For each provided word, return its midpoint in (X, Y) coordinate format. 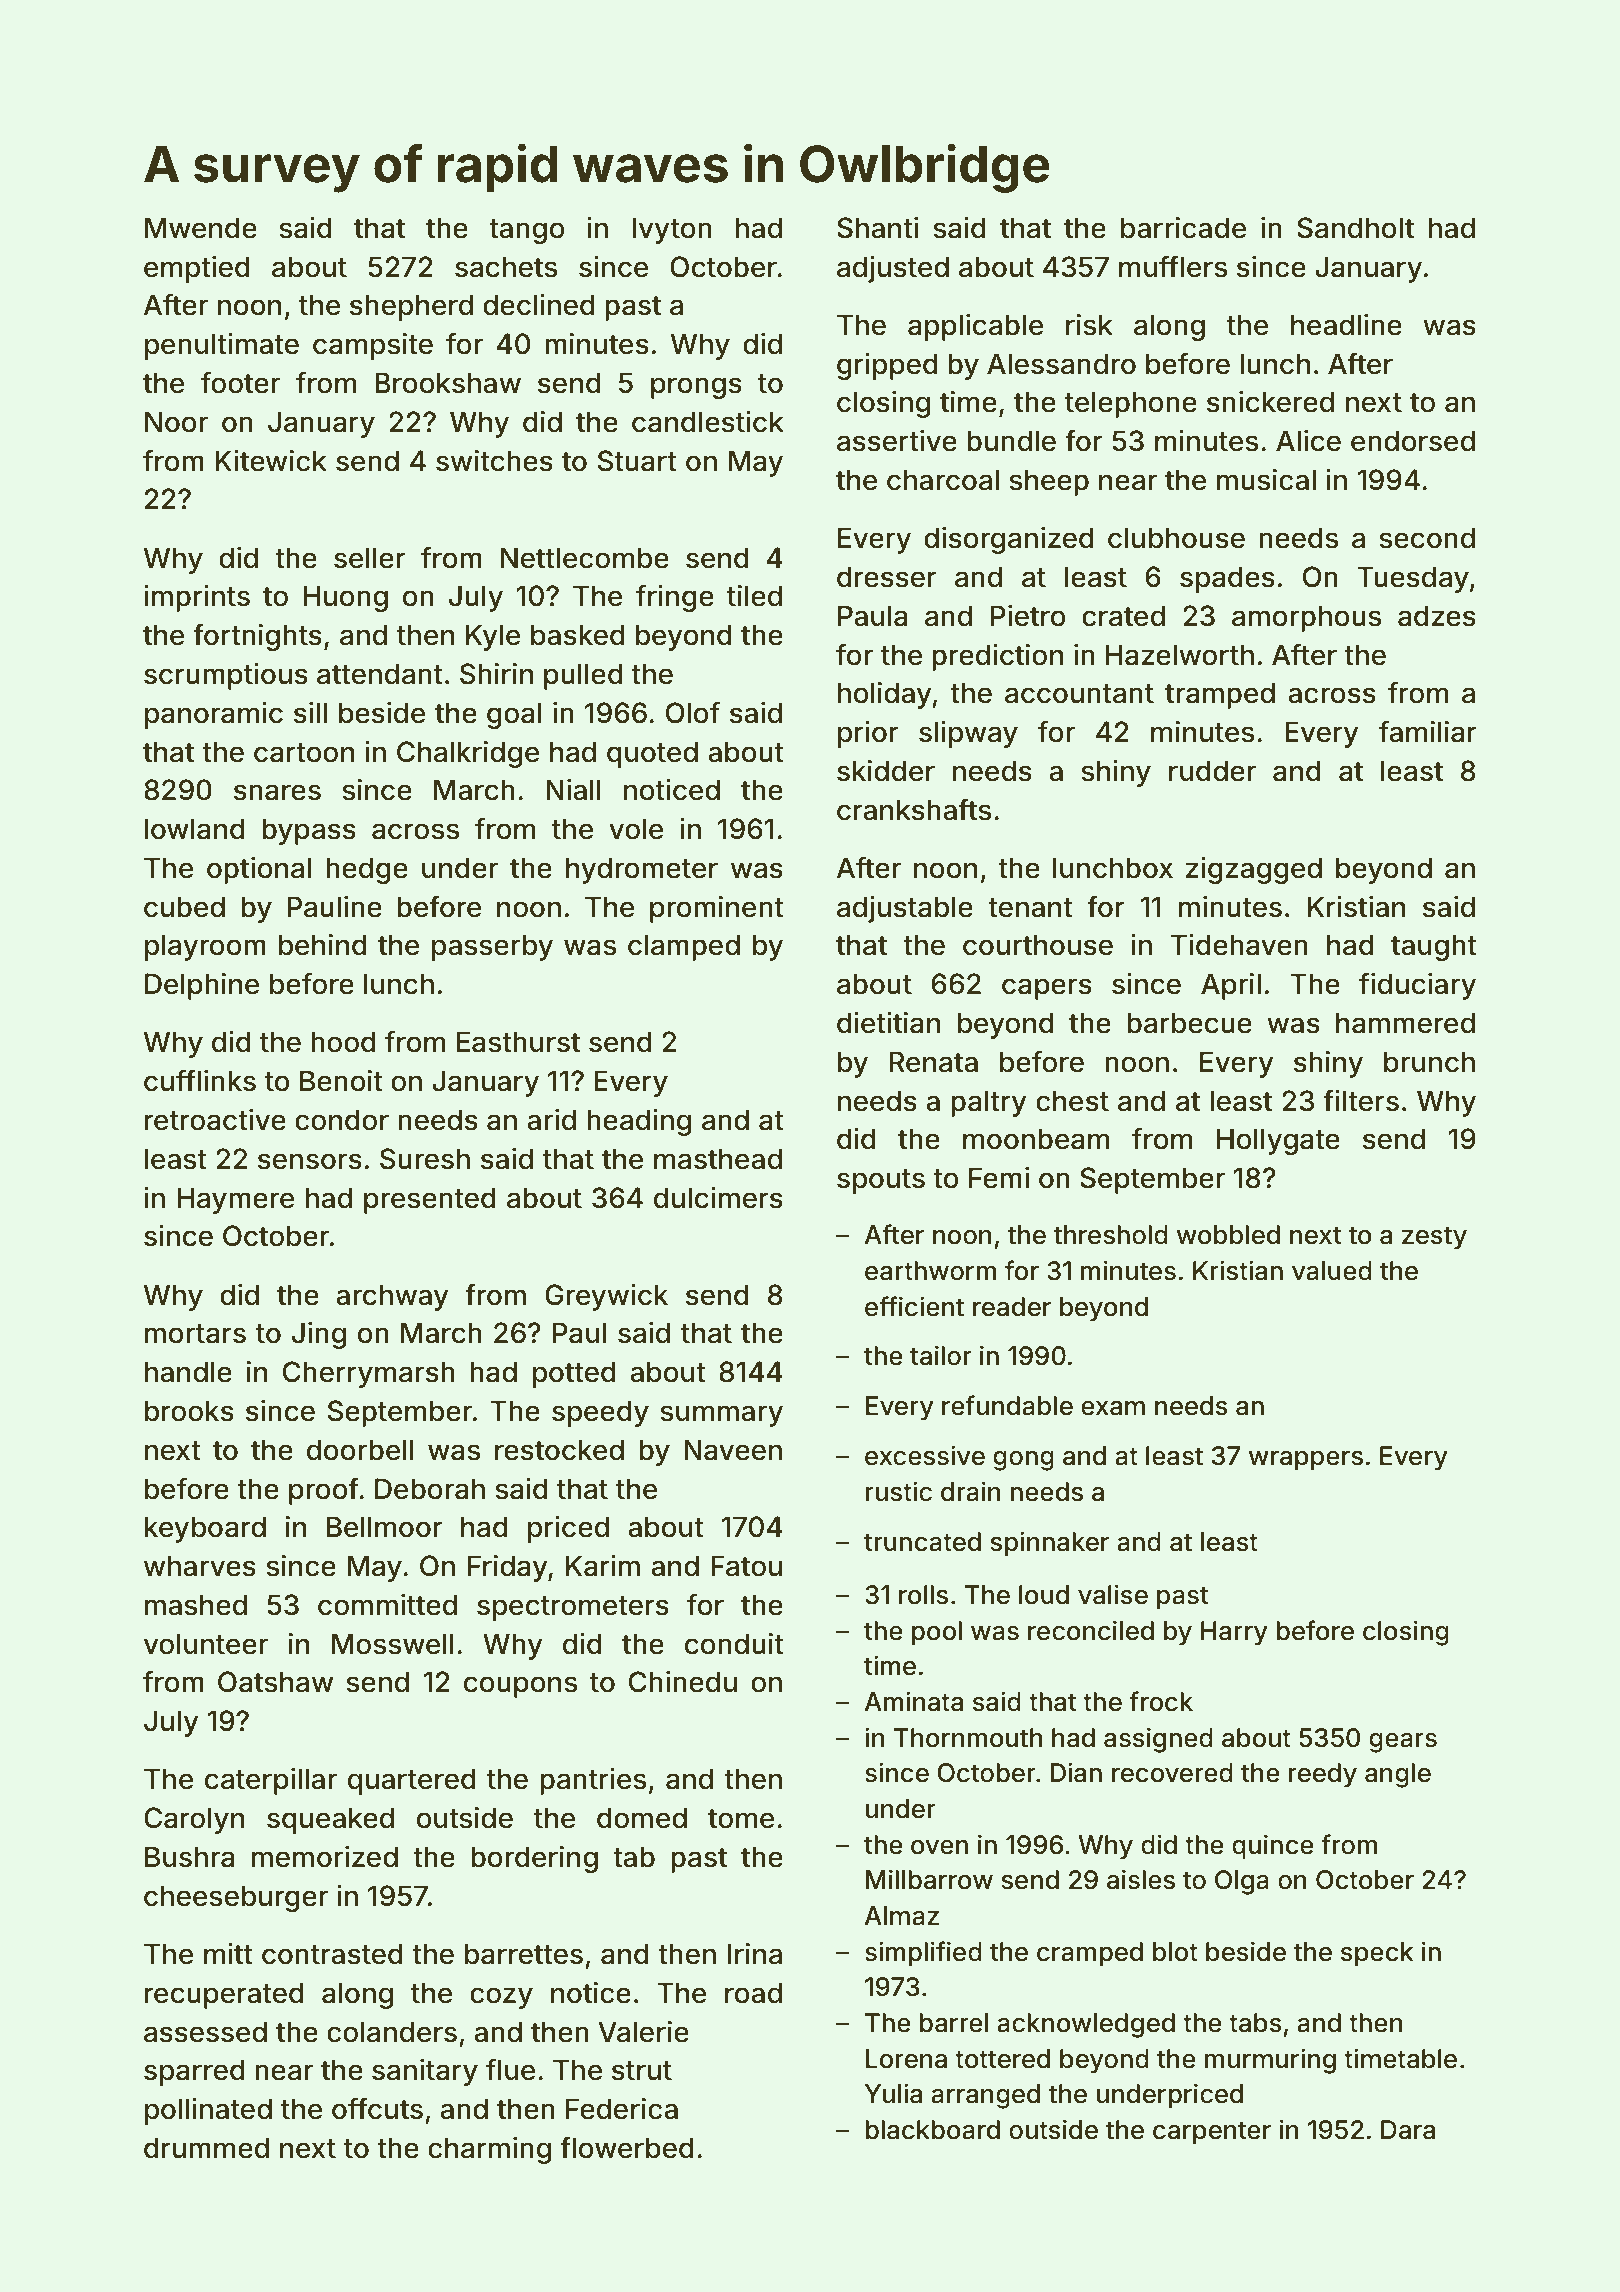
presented (430, 1200)
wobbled (1228, 1235)
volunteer (206, 1644)
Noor (176, 422)
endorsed (1413, 441)
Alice (1308, 441)
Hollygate (1278, 1141)
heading (639, 1122)
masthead (718, 1159)
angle (1398, 1775)
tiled (754, 596)
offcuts (377, 2108)
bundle (1011, 441)
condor (342, 1120)
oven (939, 1847)
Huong (345, 598)
